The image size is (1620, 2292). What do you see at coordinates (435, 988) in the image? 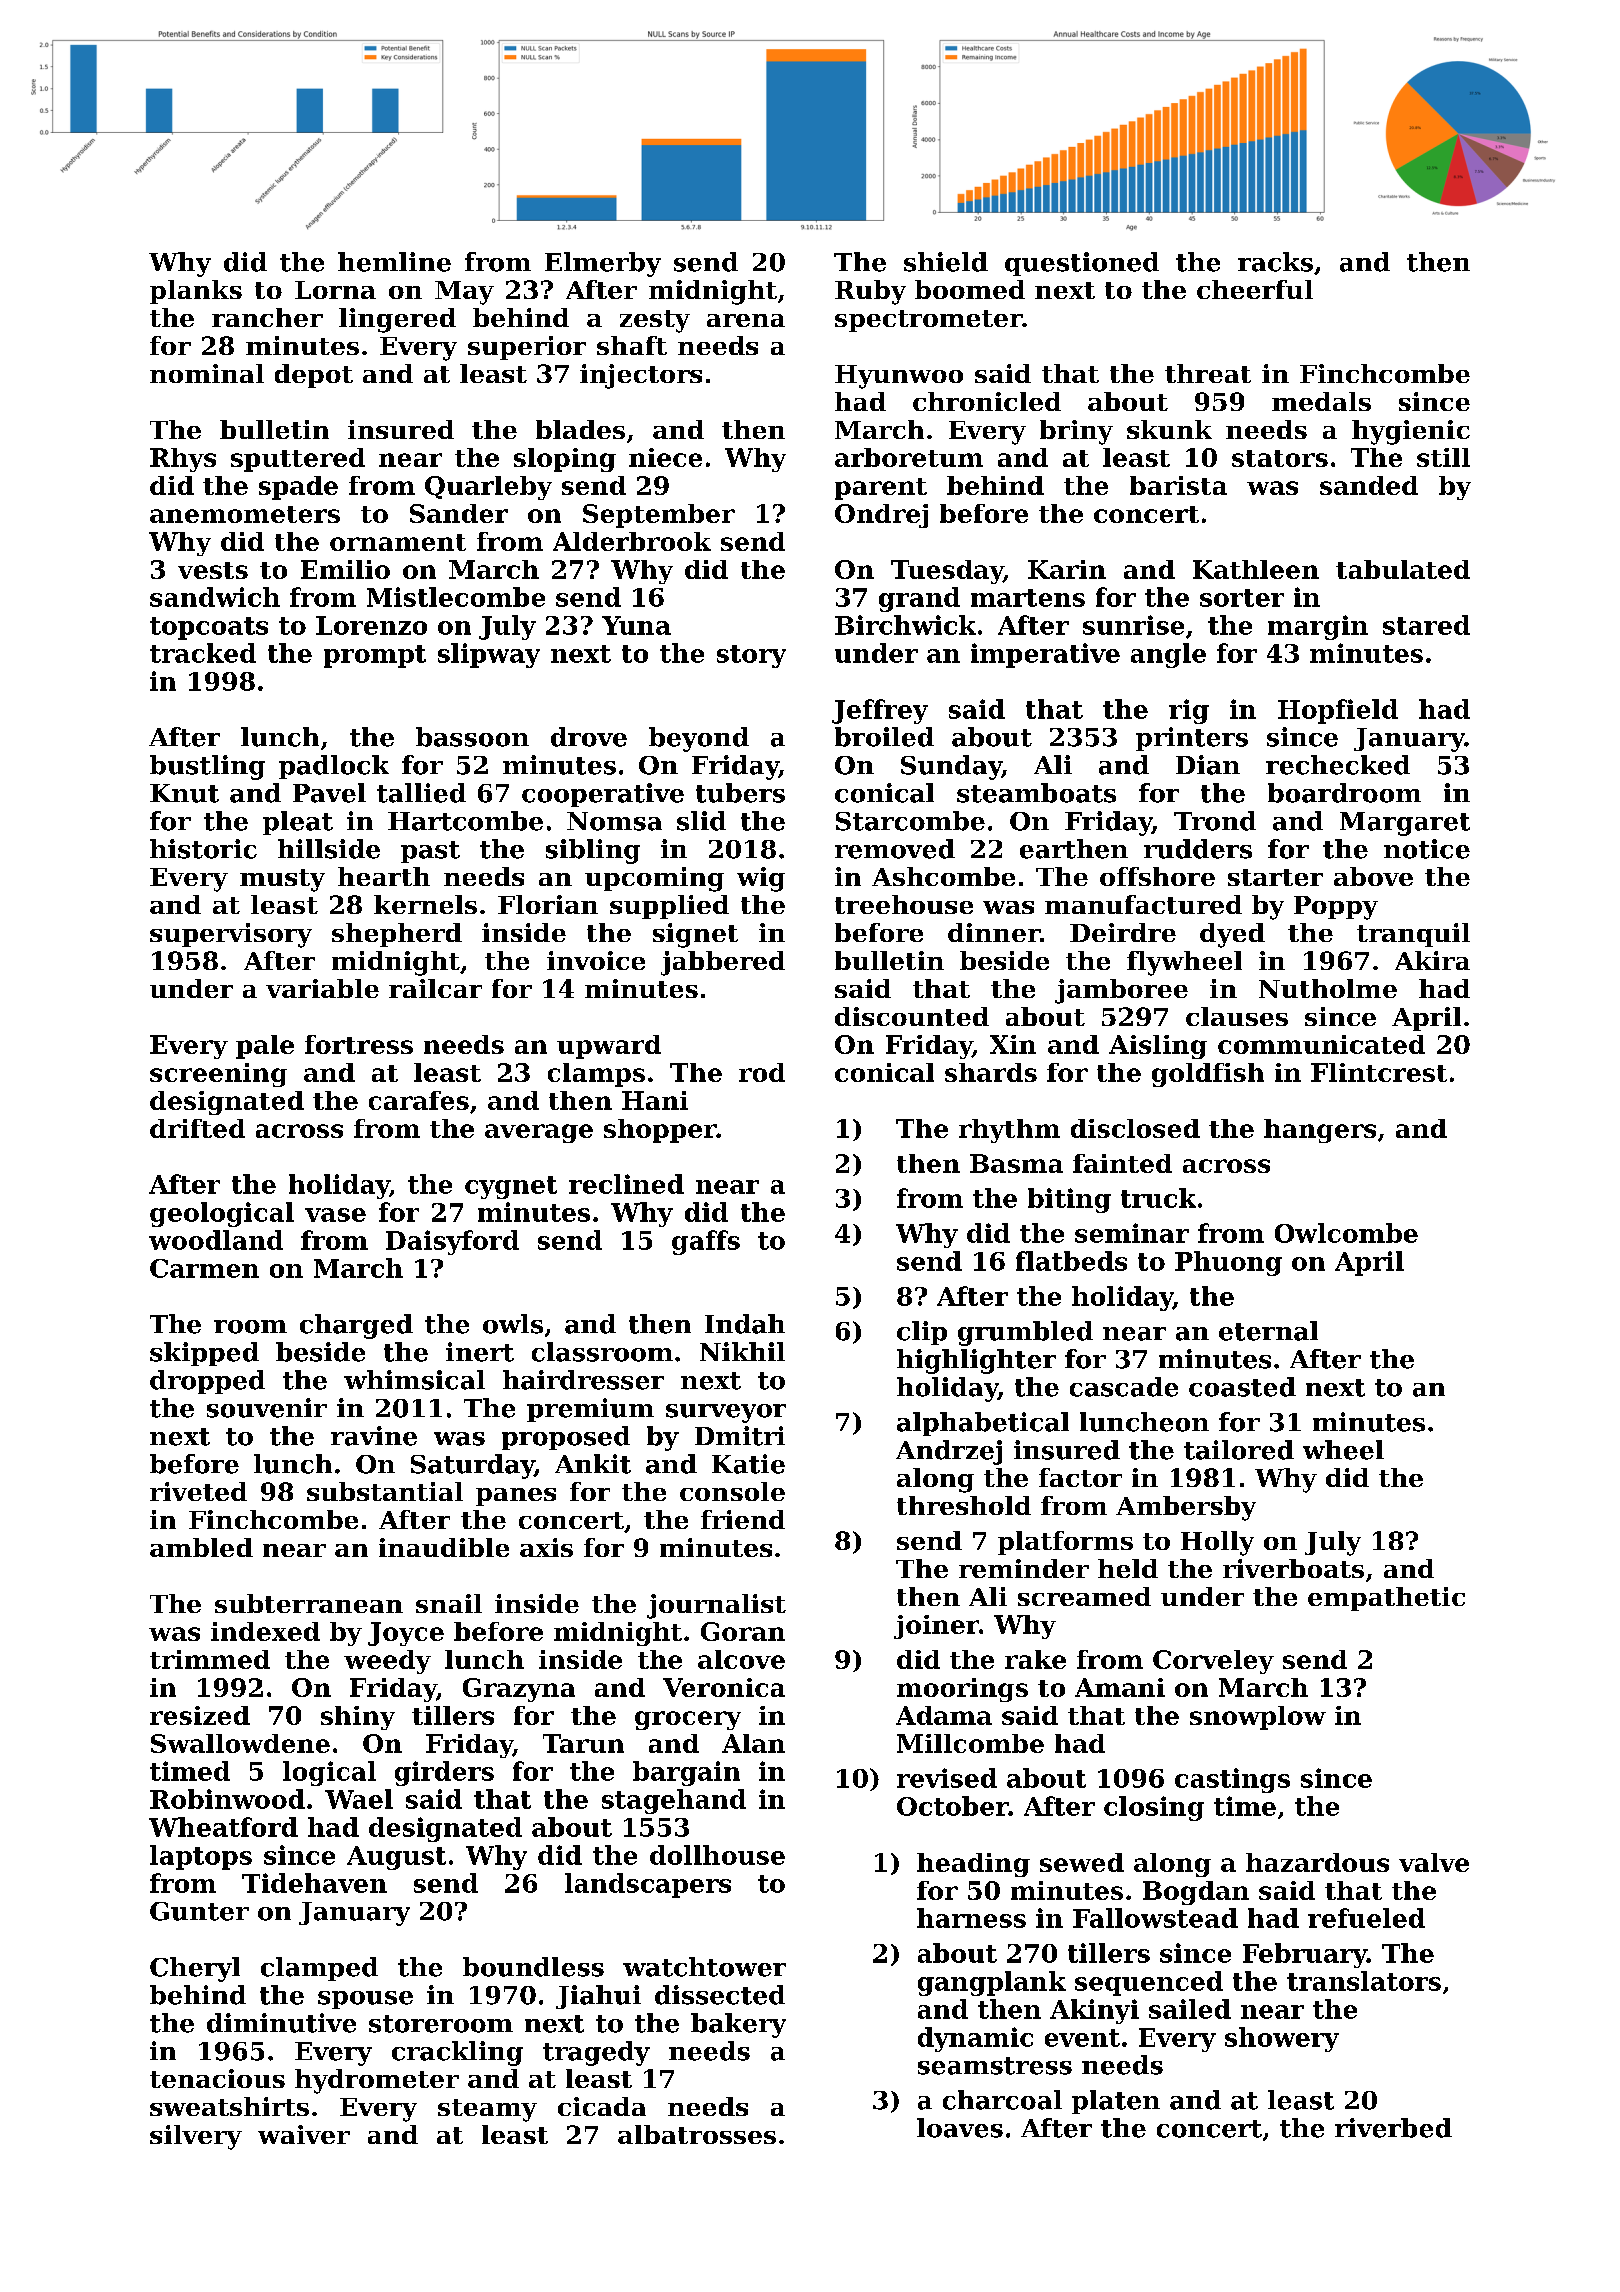
I see `railcar` at bounding box center [435, 988].
